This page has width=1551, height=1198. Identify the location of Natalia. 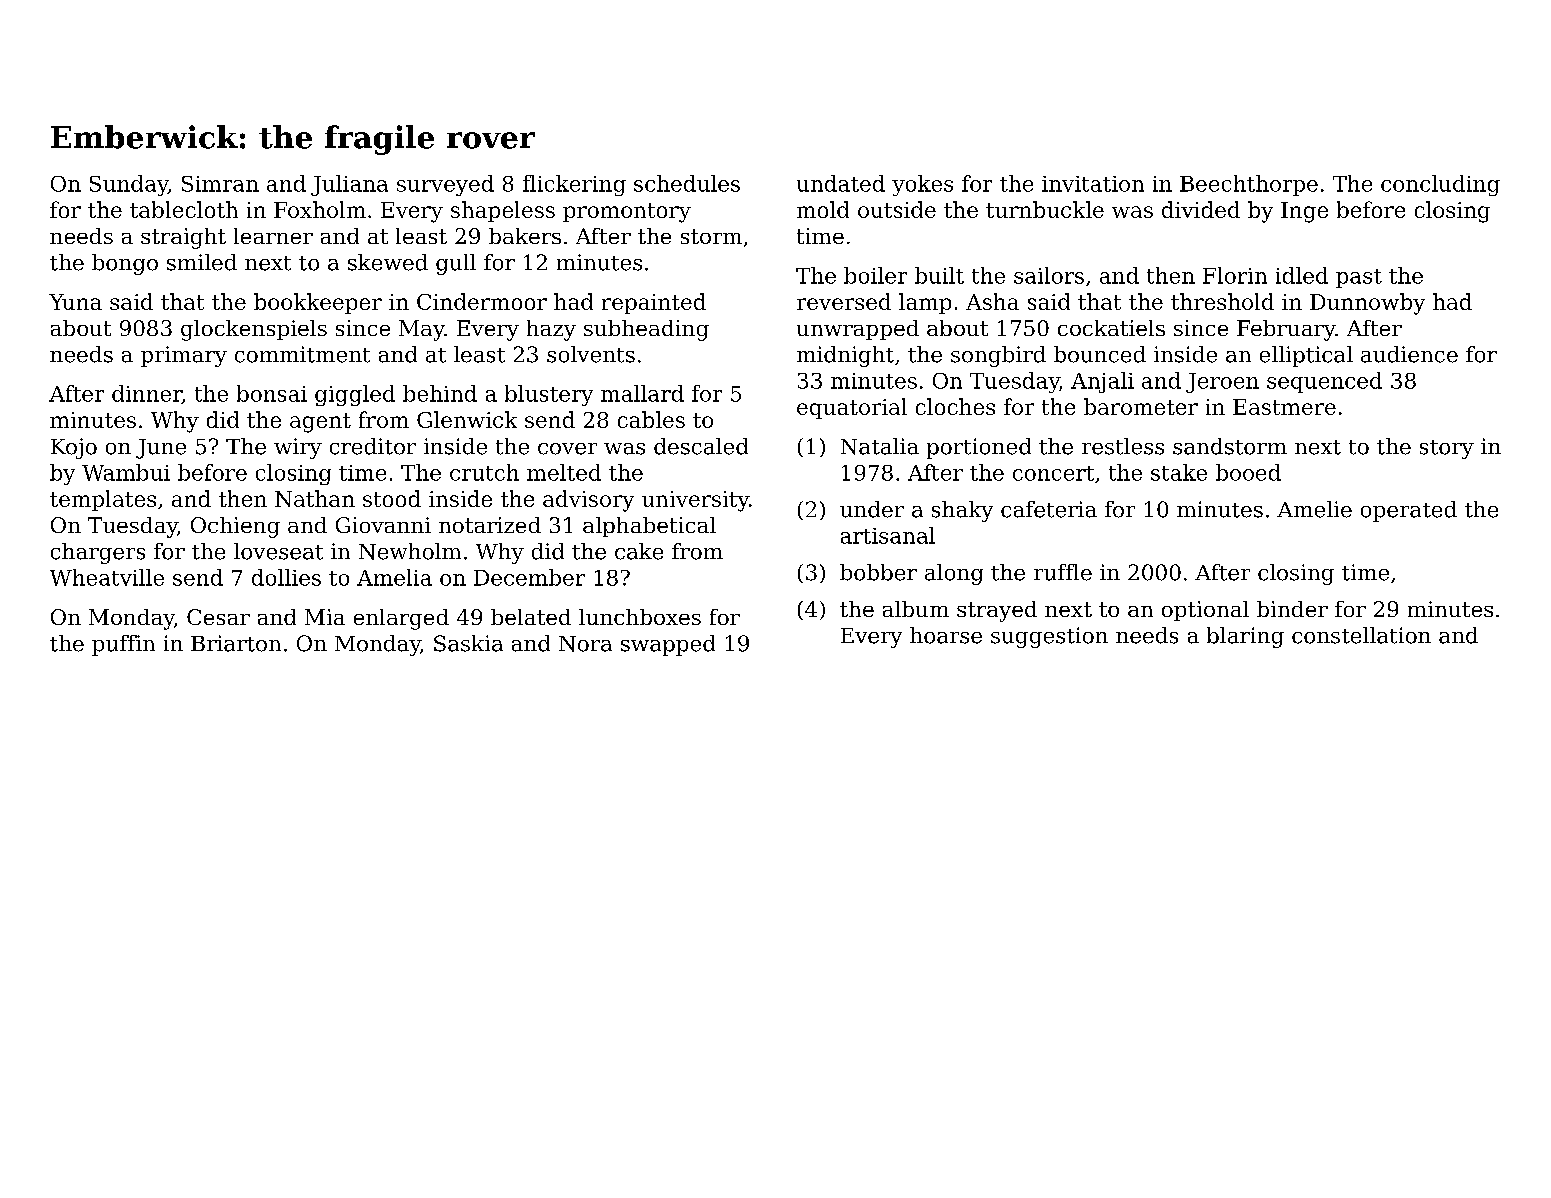
(880, 446).
